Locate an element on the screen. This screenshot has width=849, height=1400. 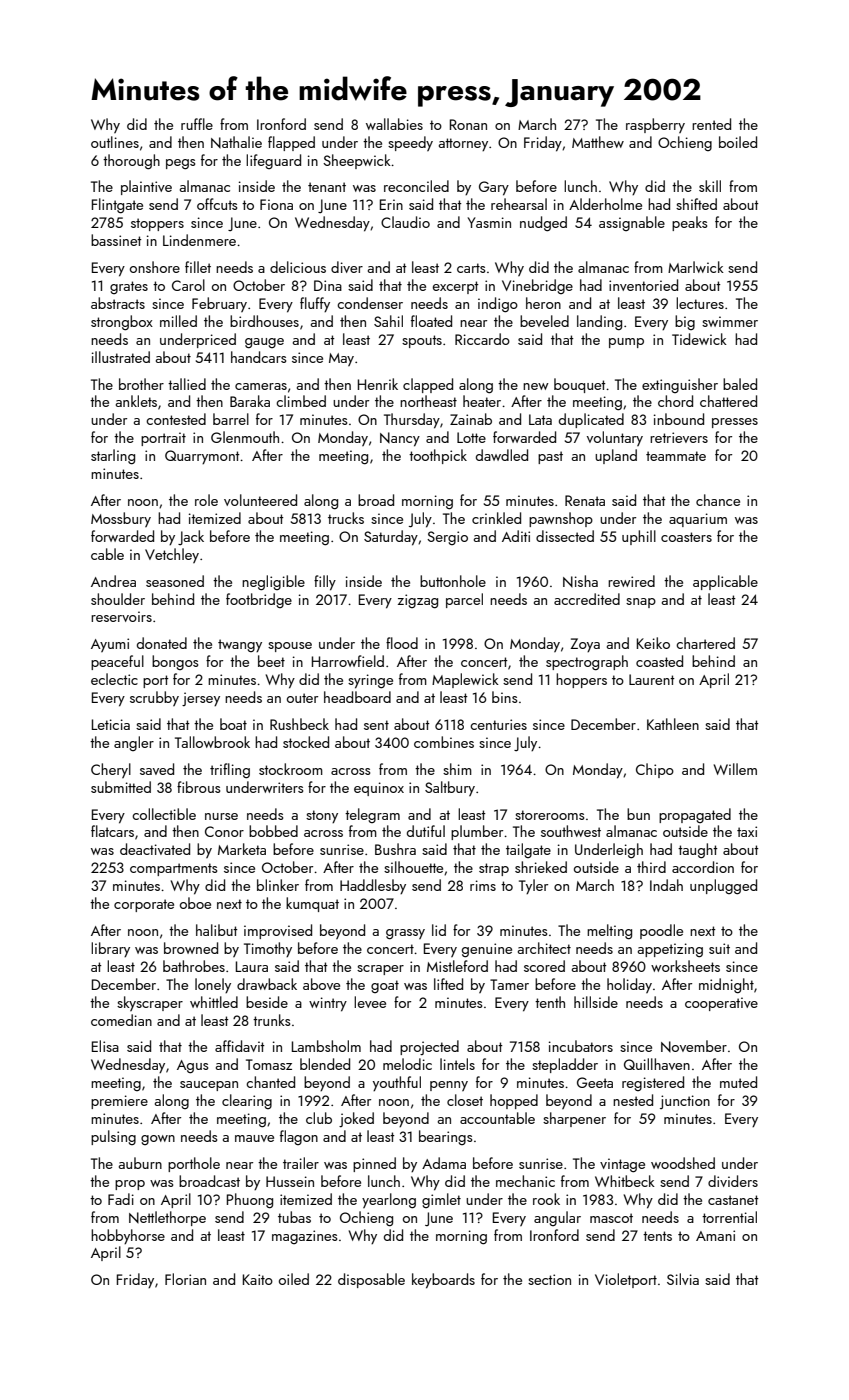
section is located at coordinates (549, 1279).
